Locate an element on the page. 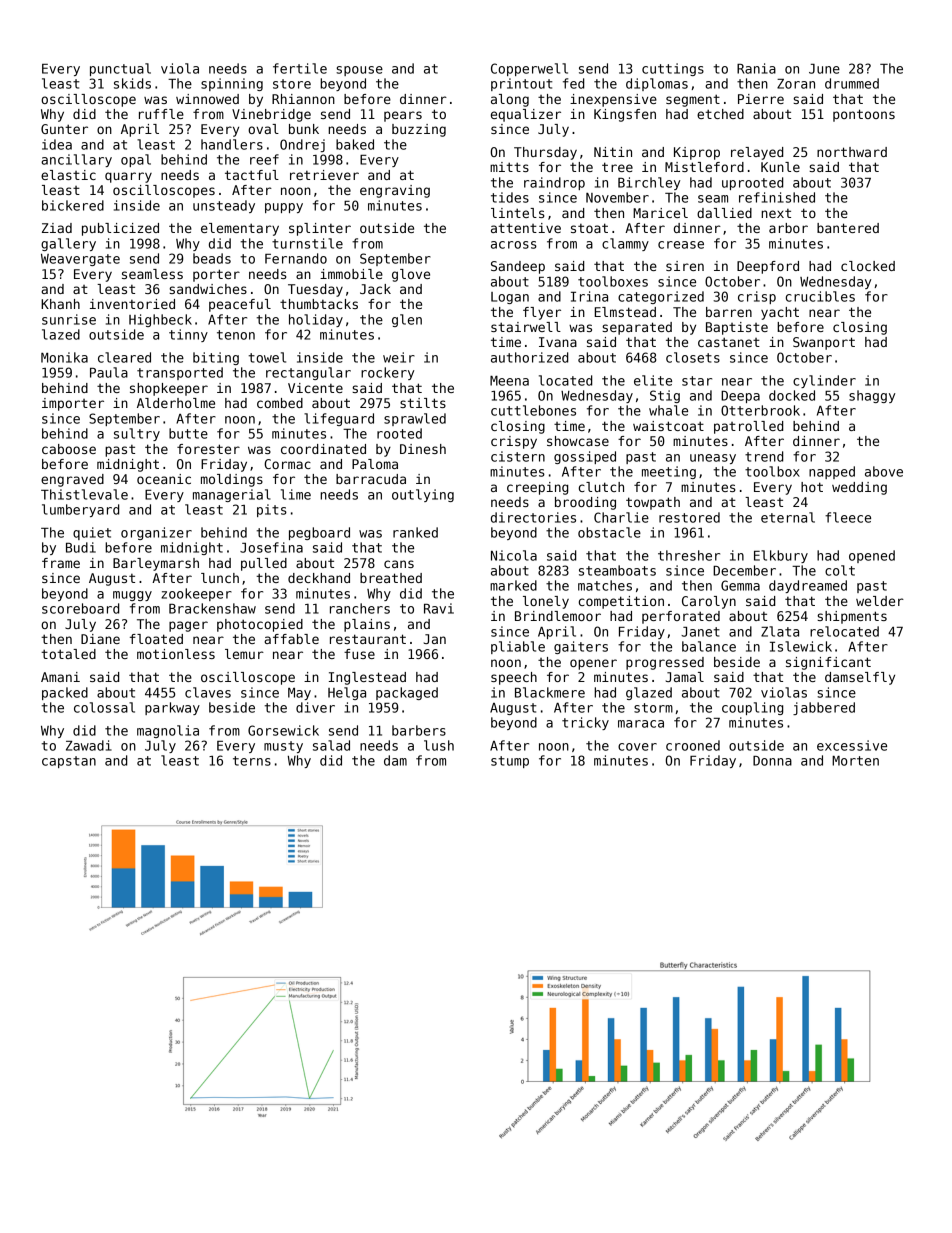 This image has width=952, height=1233. Maricel is located at coordinates (660, 213).
